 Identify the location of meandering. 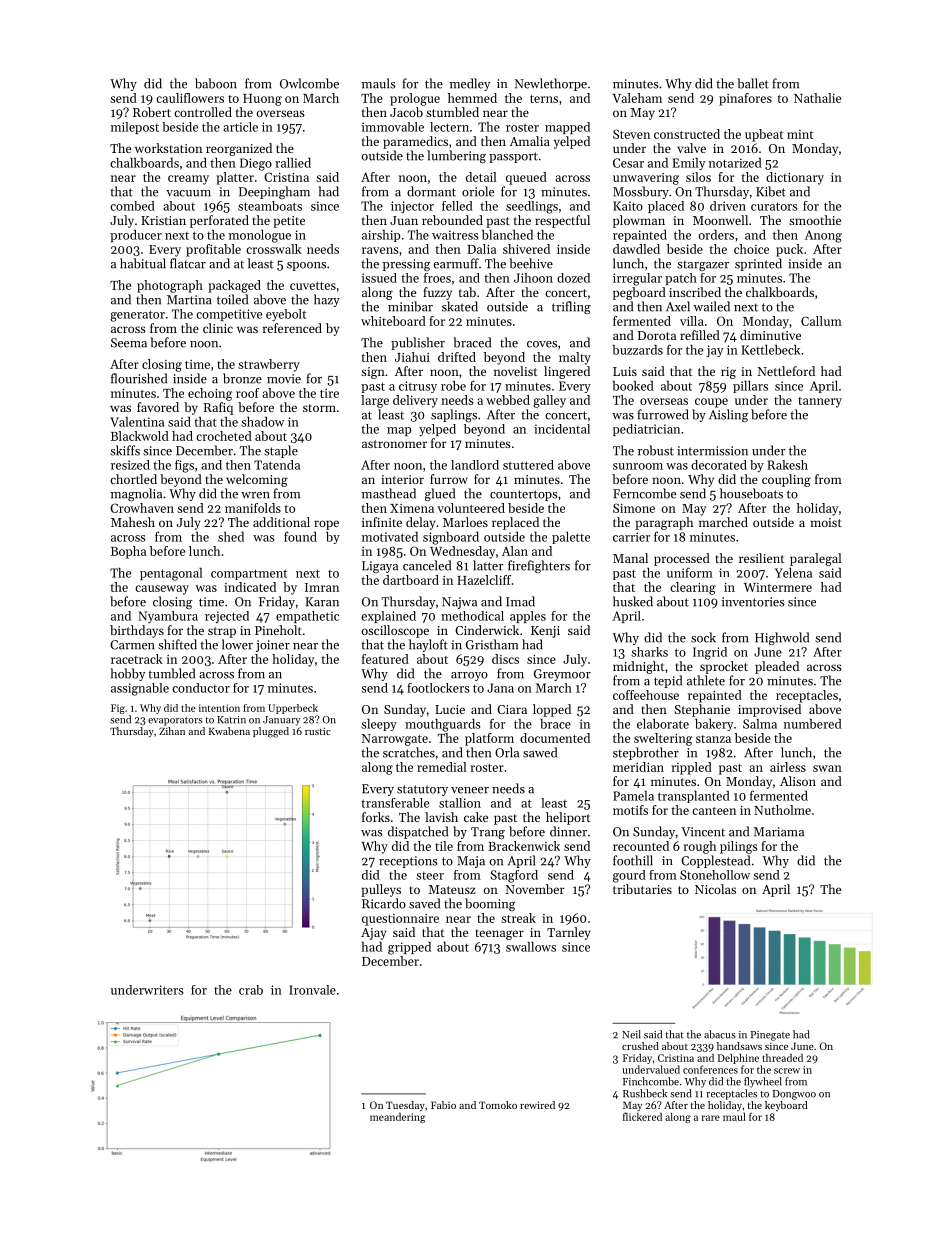
(397, 1118).
